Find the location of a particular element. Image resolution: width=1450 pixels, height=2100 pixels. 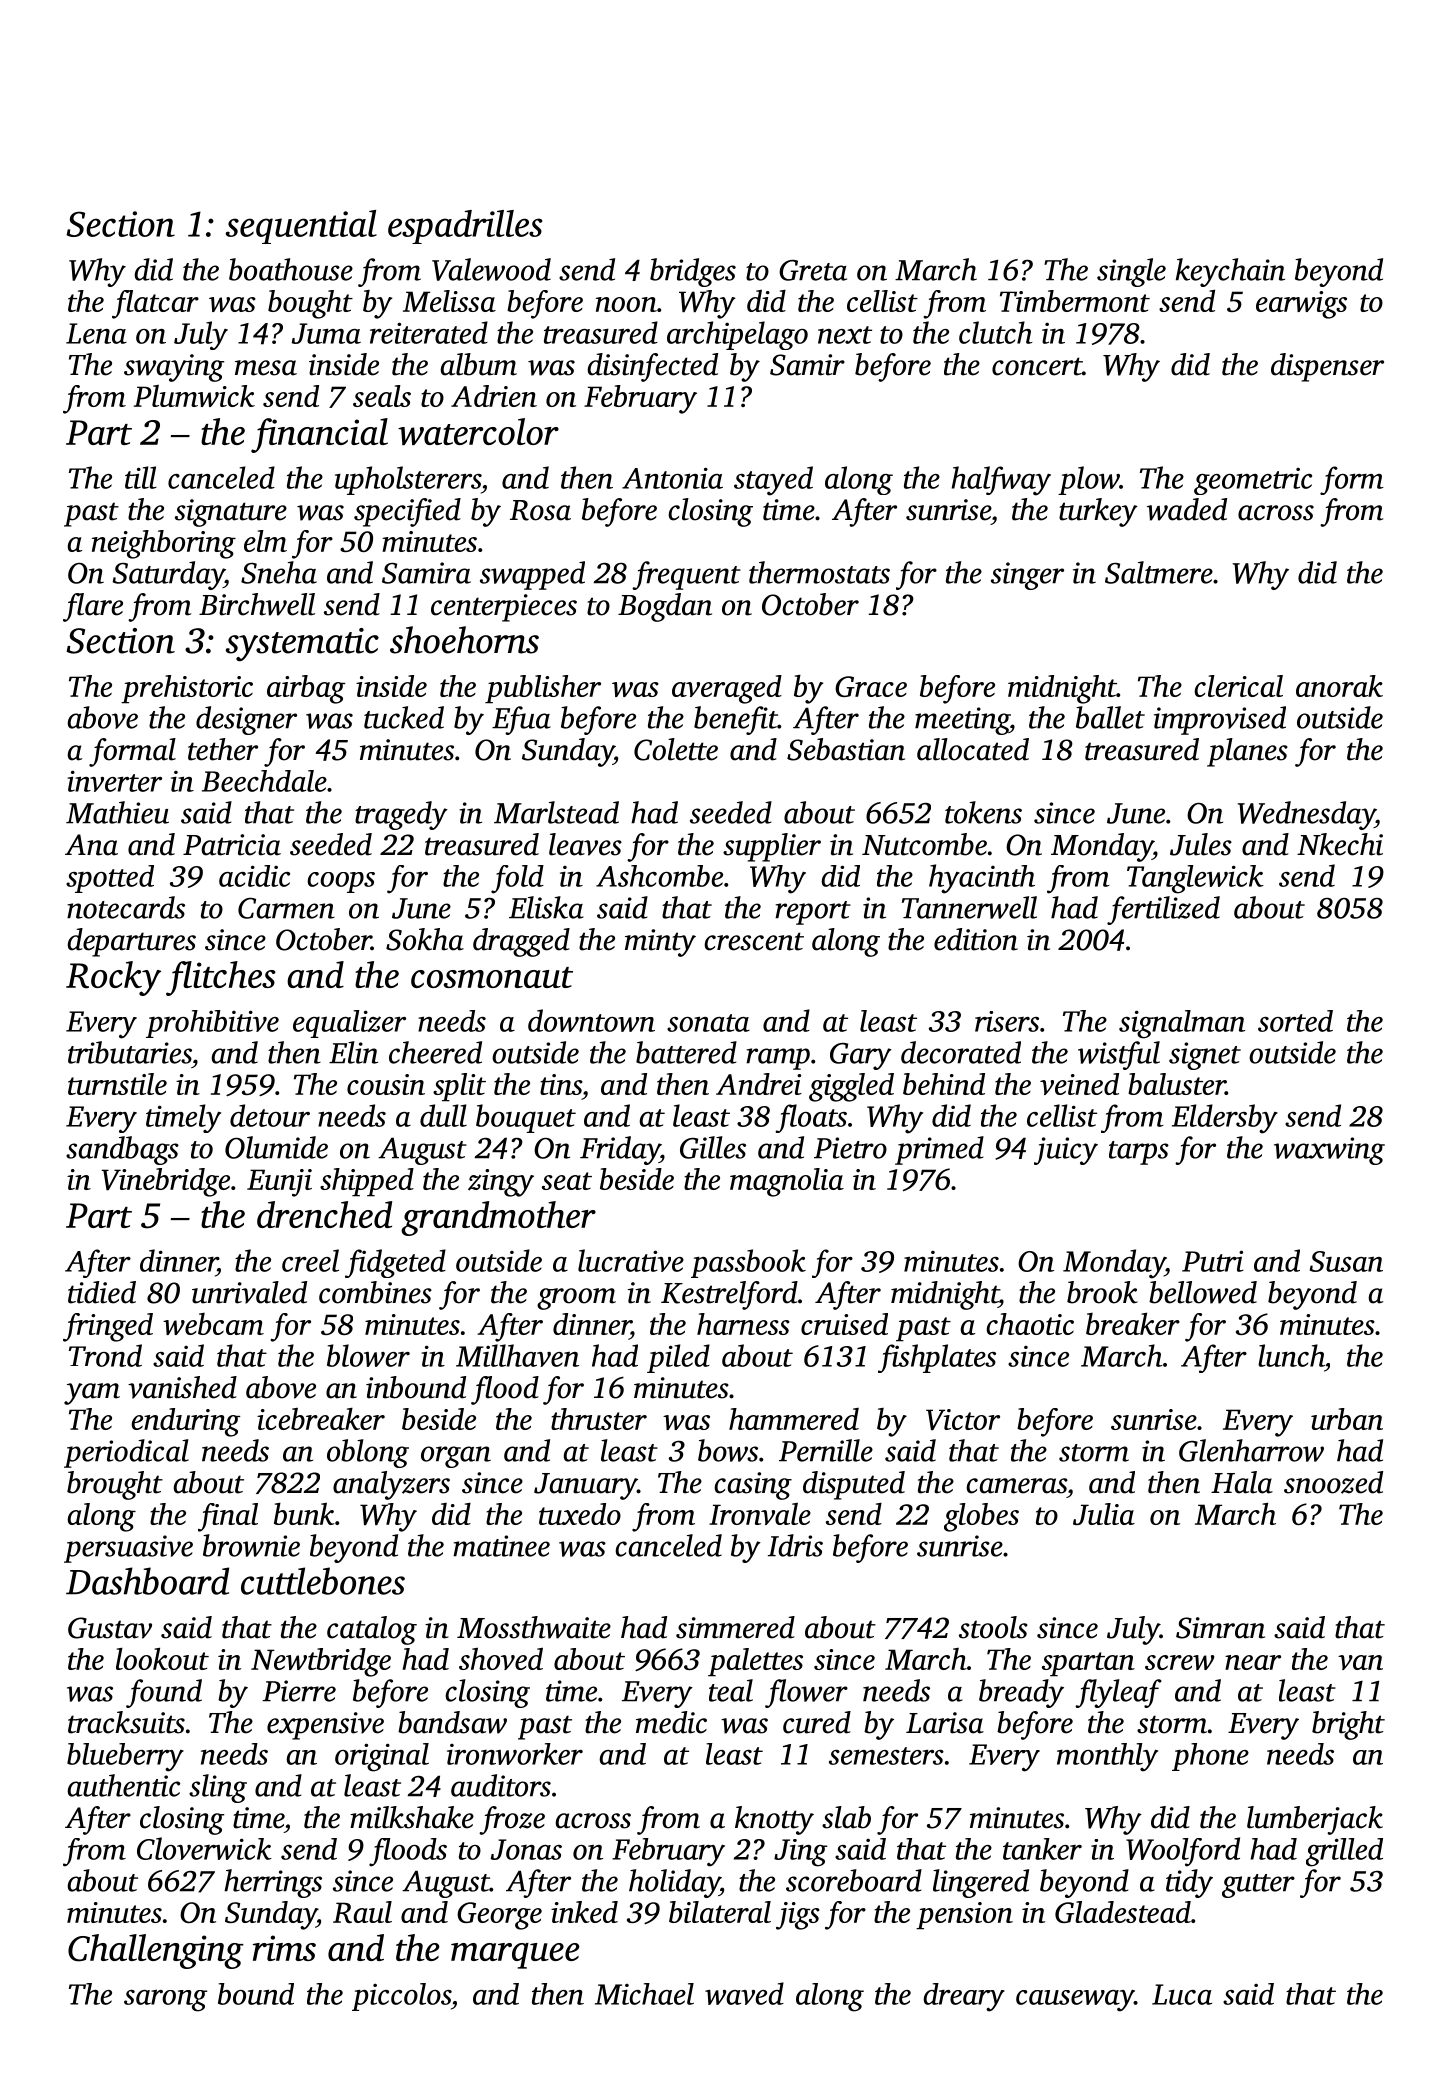

tins is located at coordinates (561, 1084).
